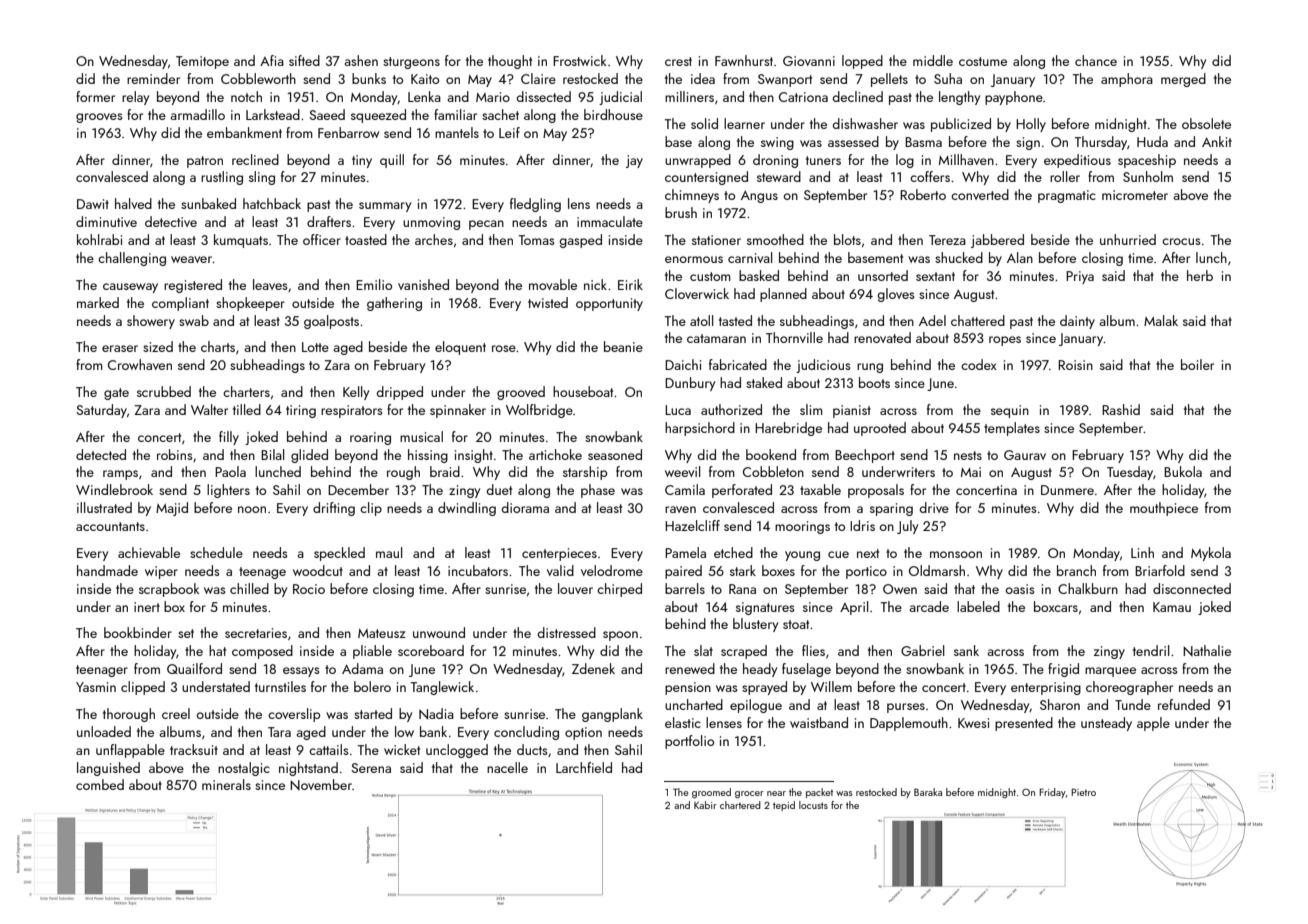  Describe the element at coordinates (705, 805) in the page. I see `Kabir` at that location.
